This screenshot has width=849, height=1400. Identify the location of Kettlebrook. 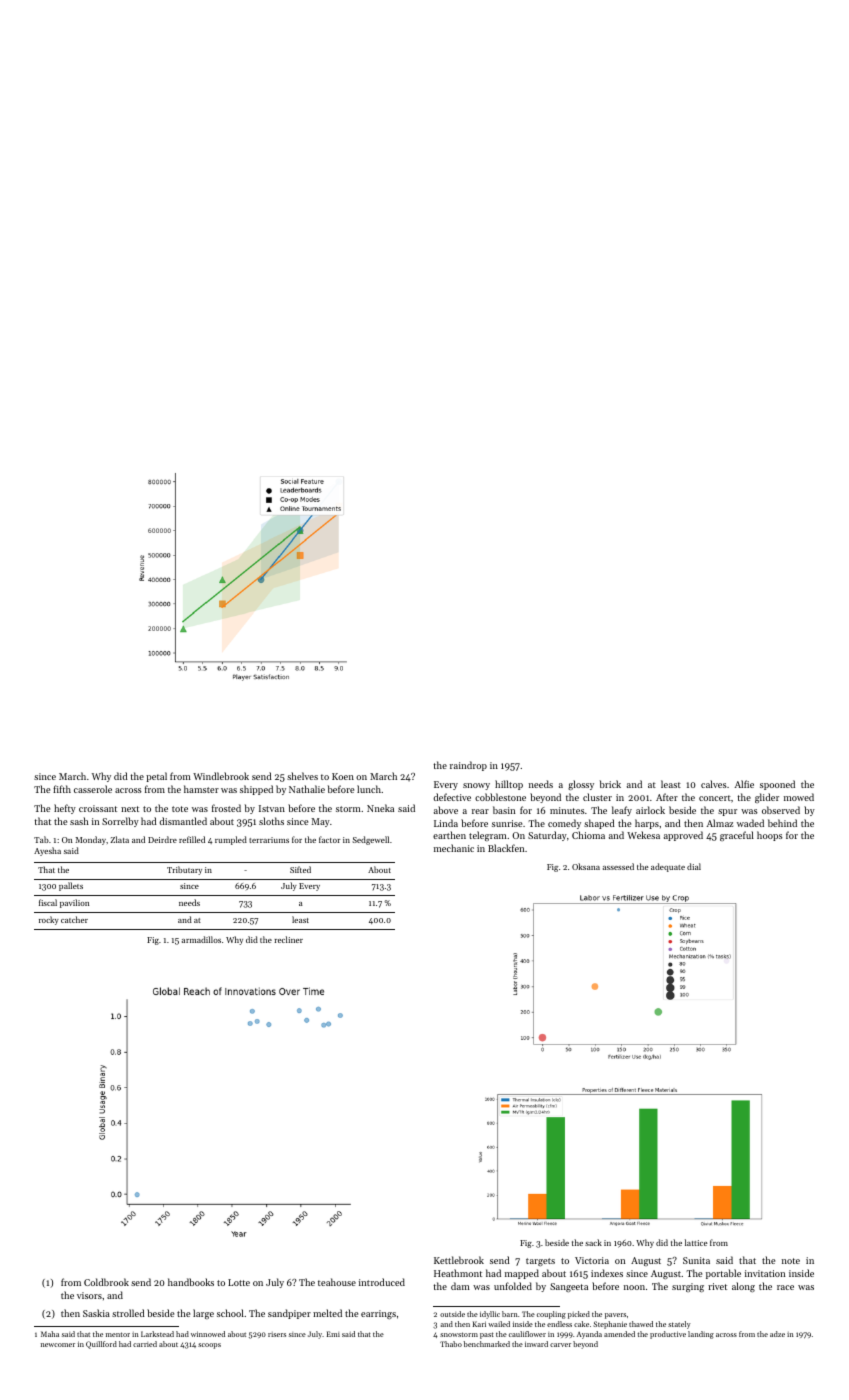
(459, 1260).
